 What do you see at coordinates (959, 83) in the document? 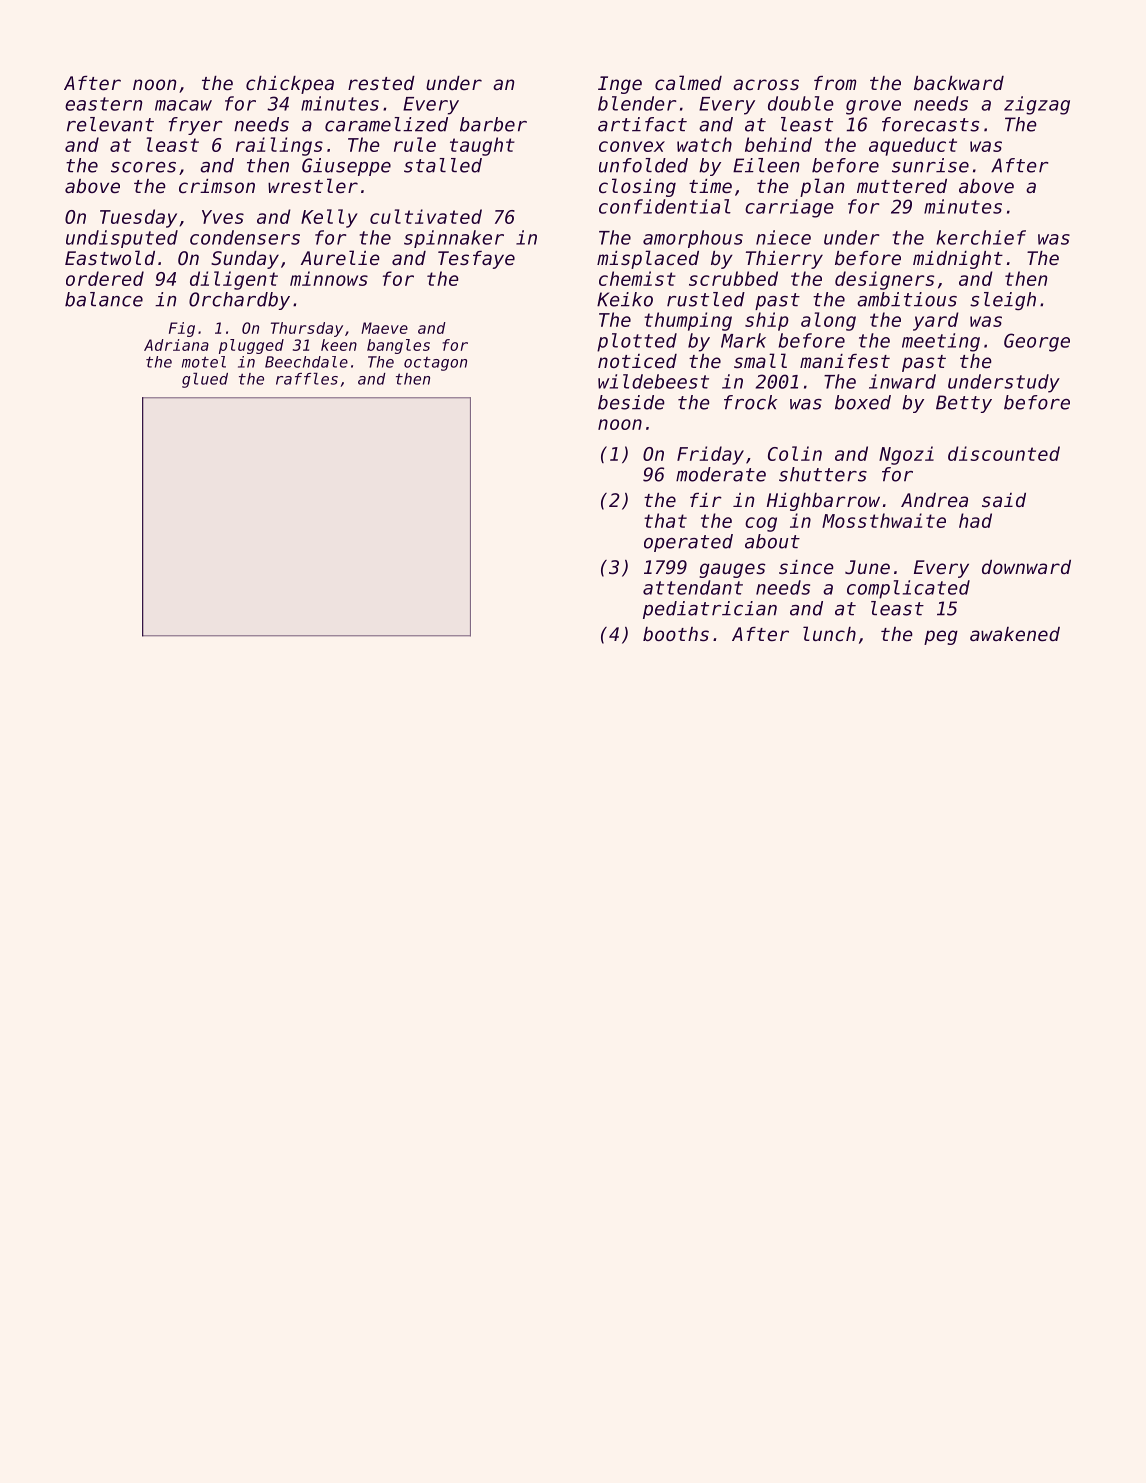
I see `backward` at bounding box center [959, 83].
